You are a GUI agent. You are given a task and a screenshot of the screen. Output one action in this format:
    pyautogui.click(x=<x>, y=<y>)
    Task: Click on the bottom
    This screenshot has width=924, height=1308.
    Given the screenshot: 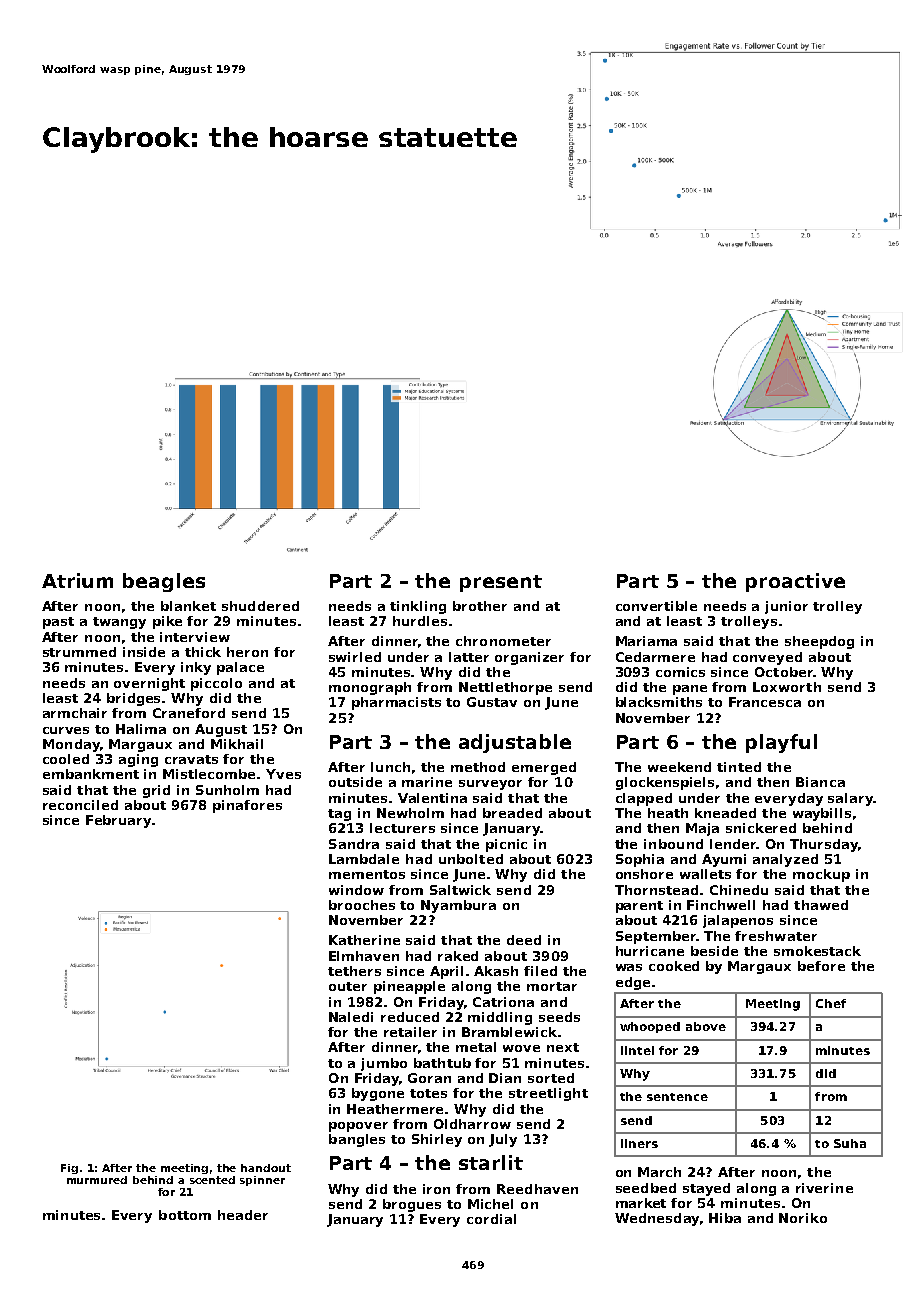 What is the action you would take?
    pyautogui.click(x=185, y=1215)
